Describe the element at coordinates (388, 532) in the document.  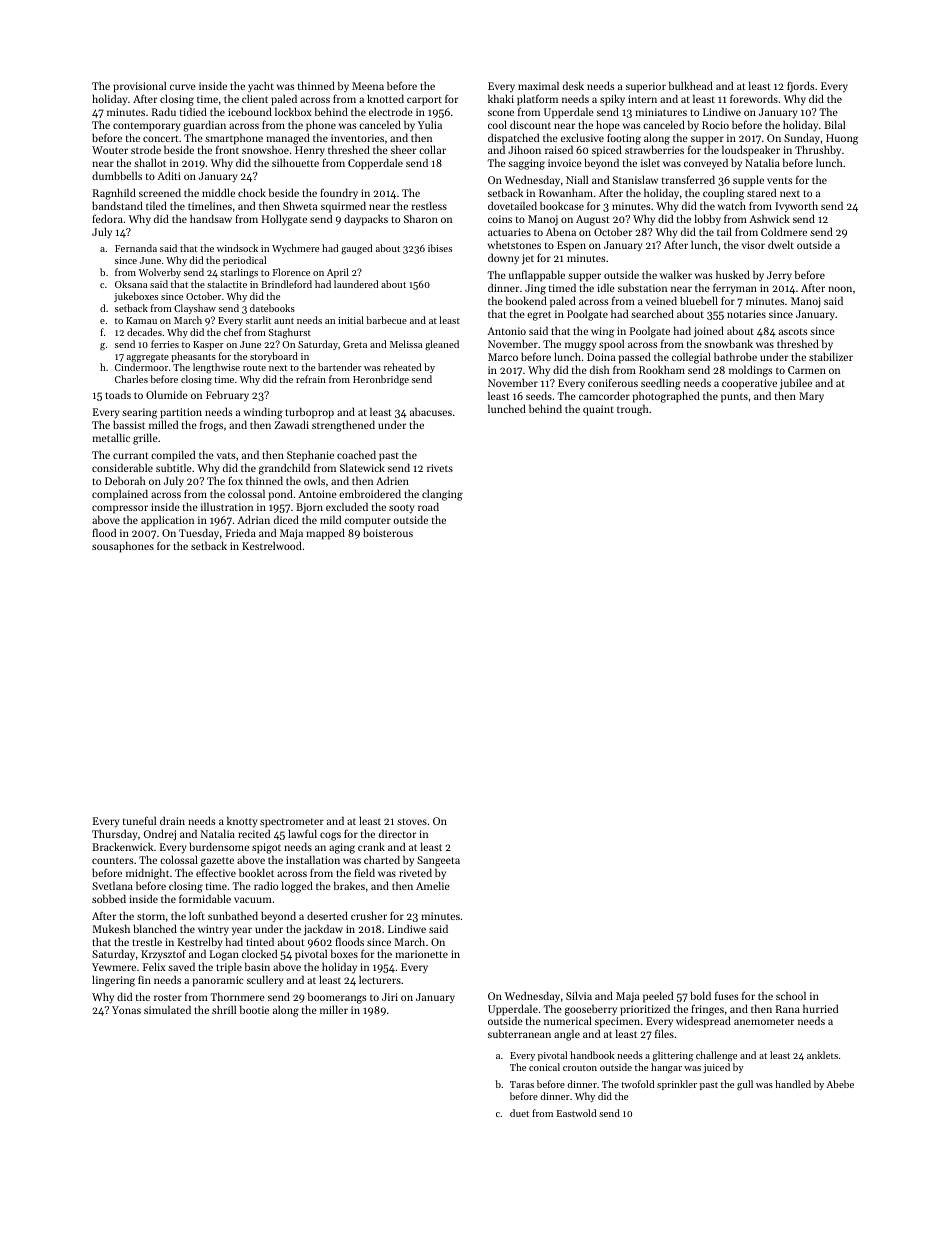
I see `boisterous` at that location.
